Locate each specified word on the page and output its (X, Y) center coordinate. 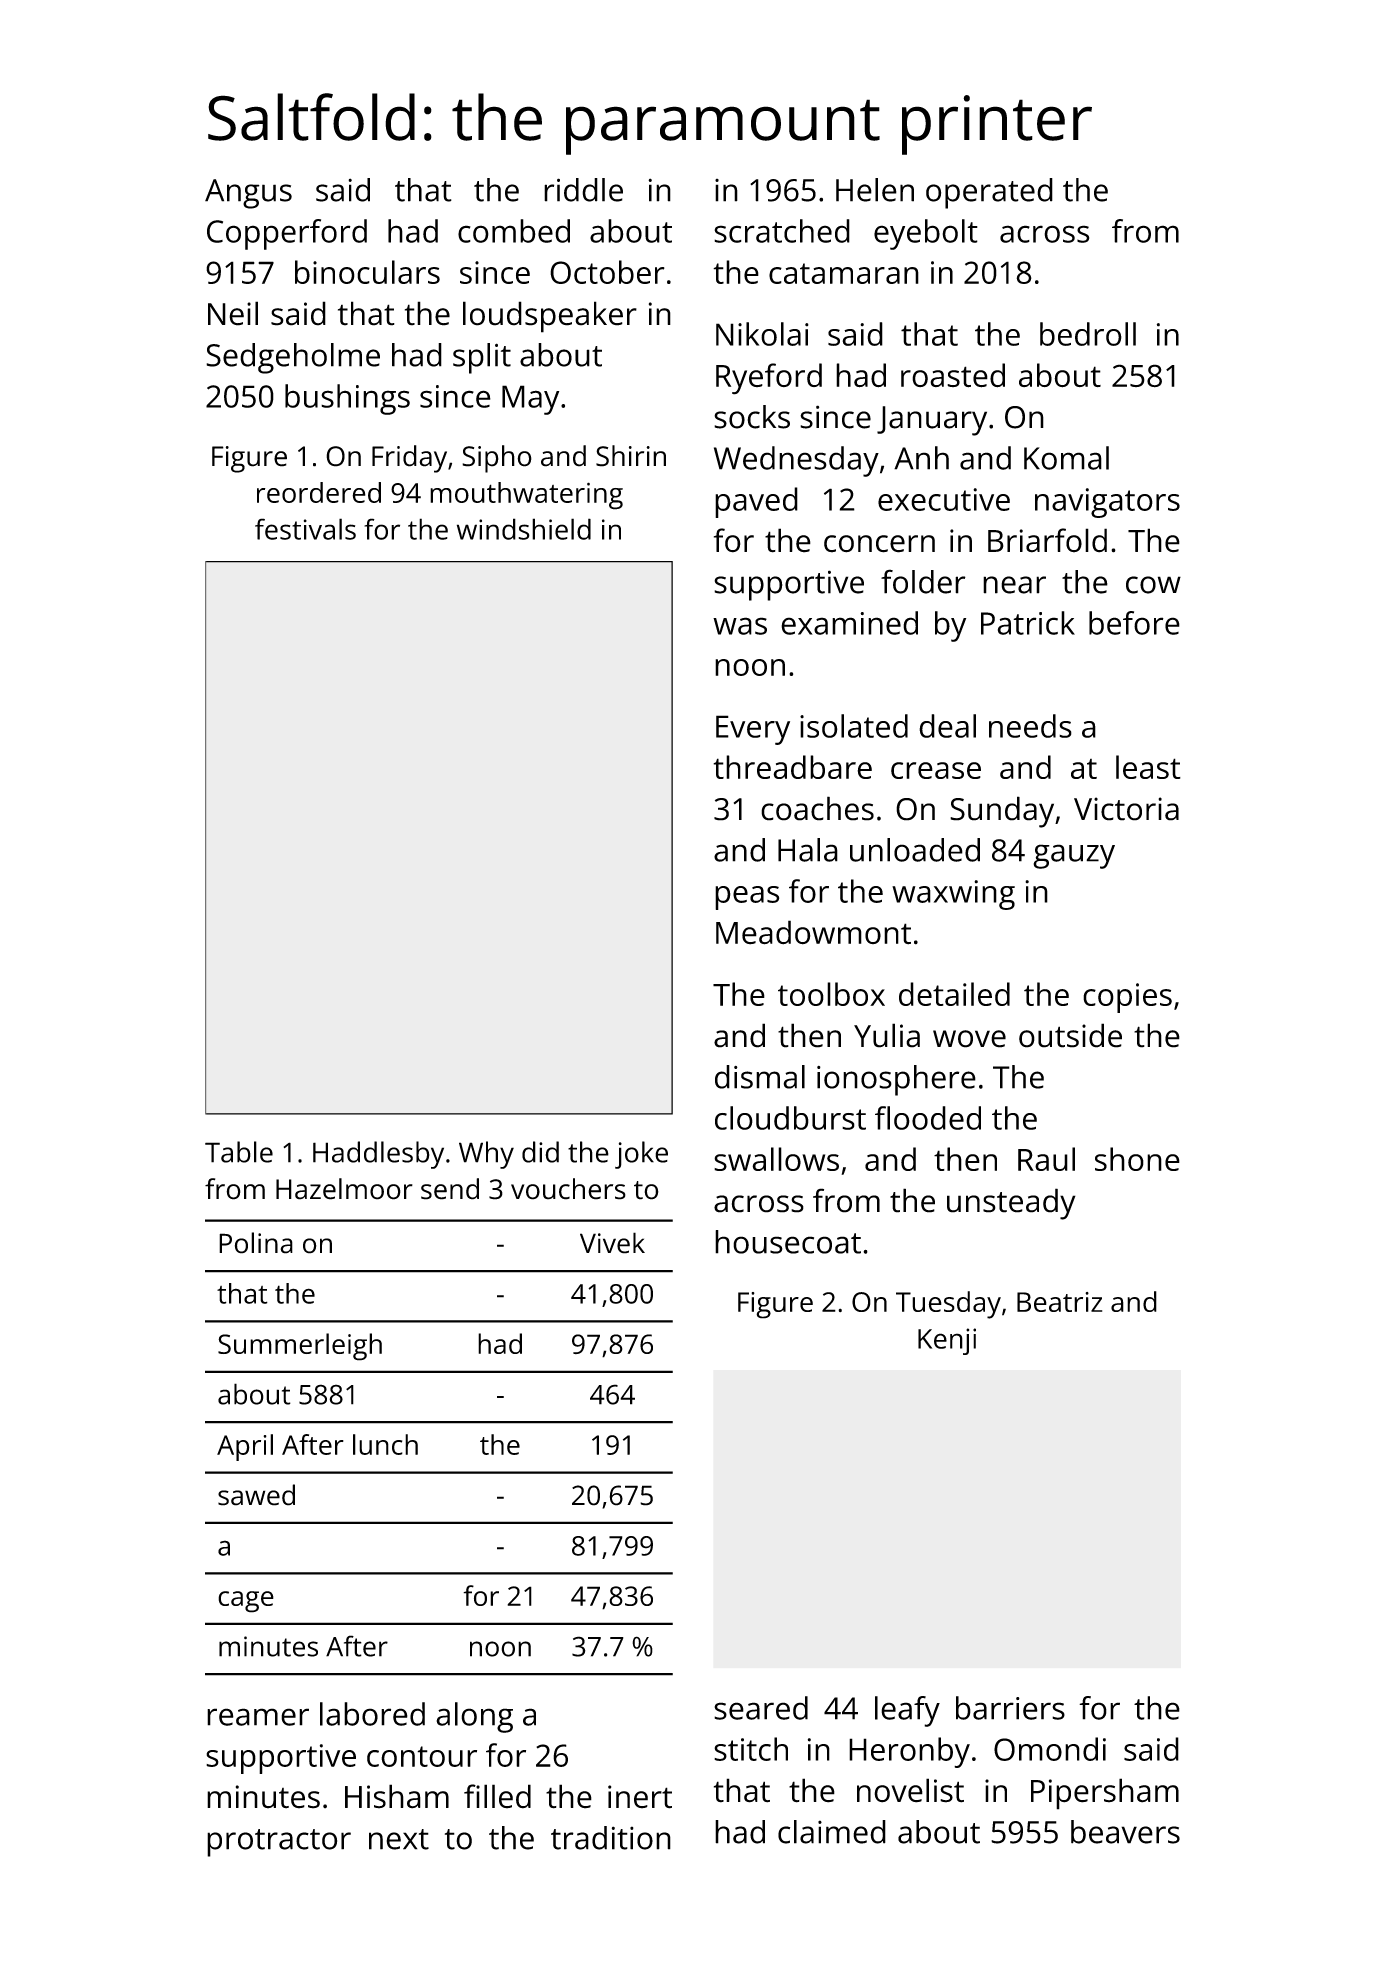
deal (947, 726)
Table (239, 1152)
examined (849, 623)
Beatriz (1059, 1302)
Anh (921, 458)
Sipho (497, 459)
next (399, 1839)
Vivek (612, 1243)
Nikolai (762, 334)
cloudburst (790, 1118)
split (482, 358)
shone (1137, 1159)
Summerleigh (300, 1347)
